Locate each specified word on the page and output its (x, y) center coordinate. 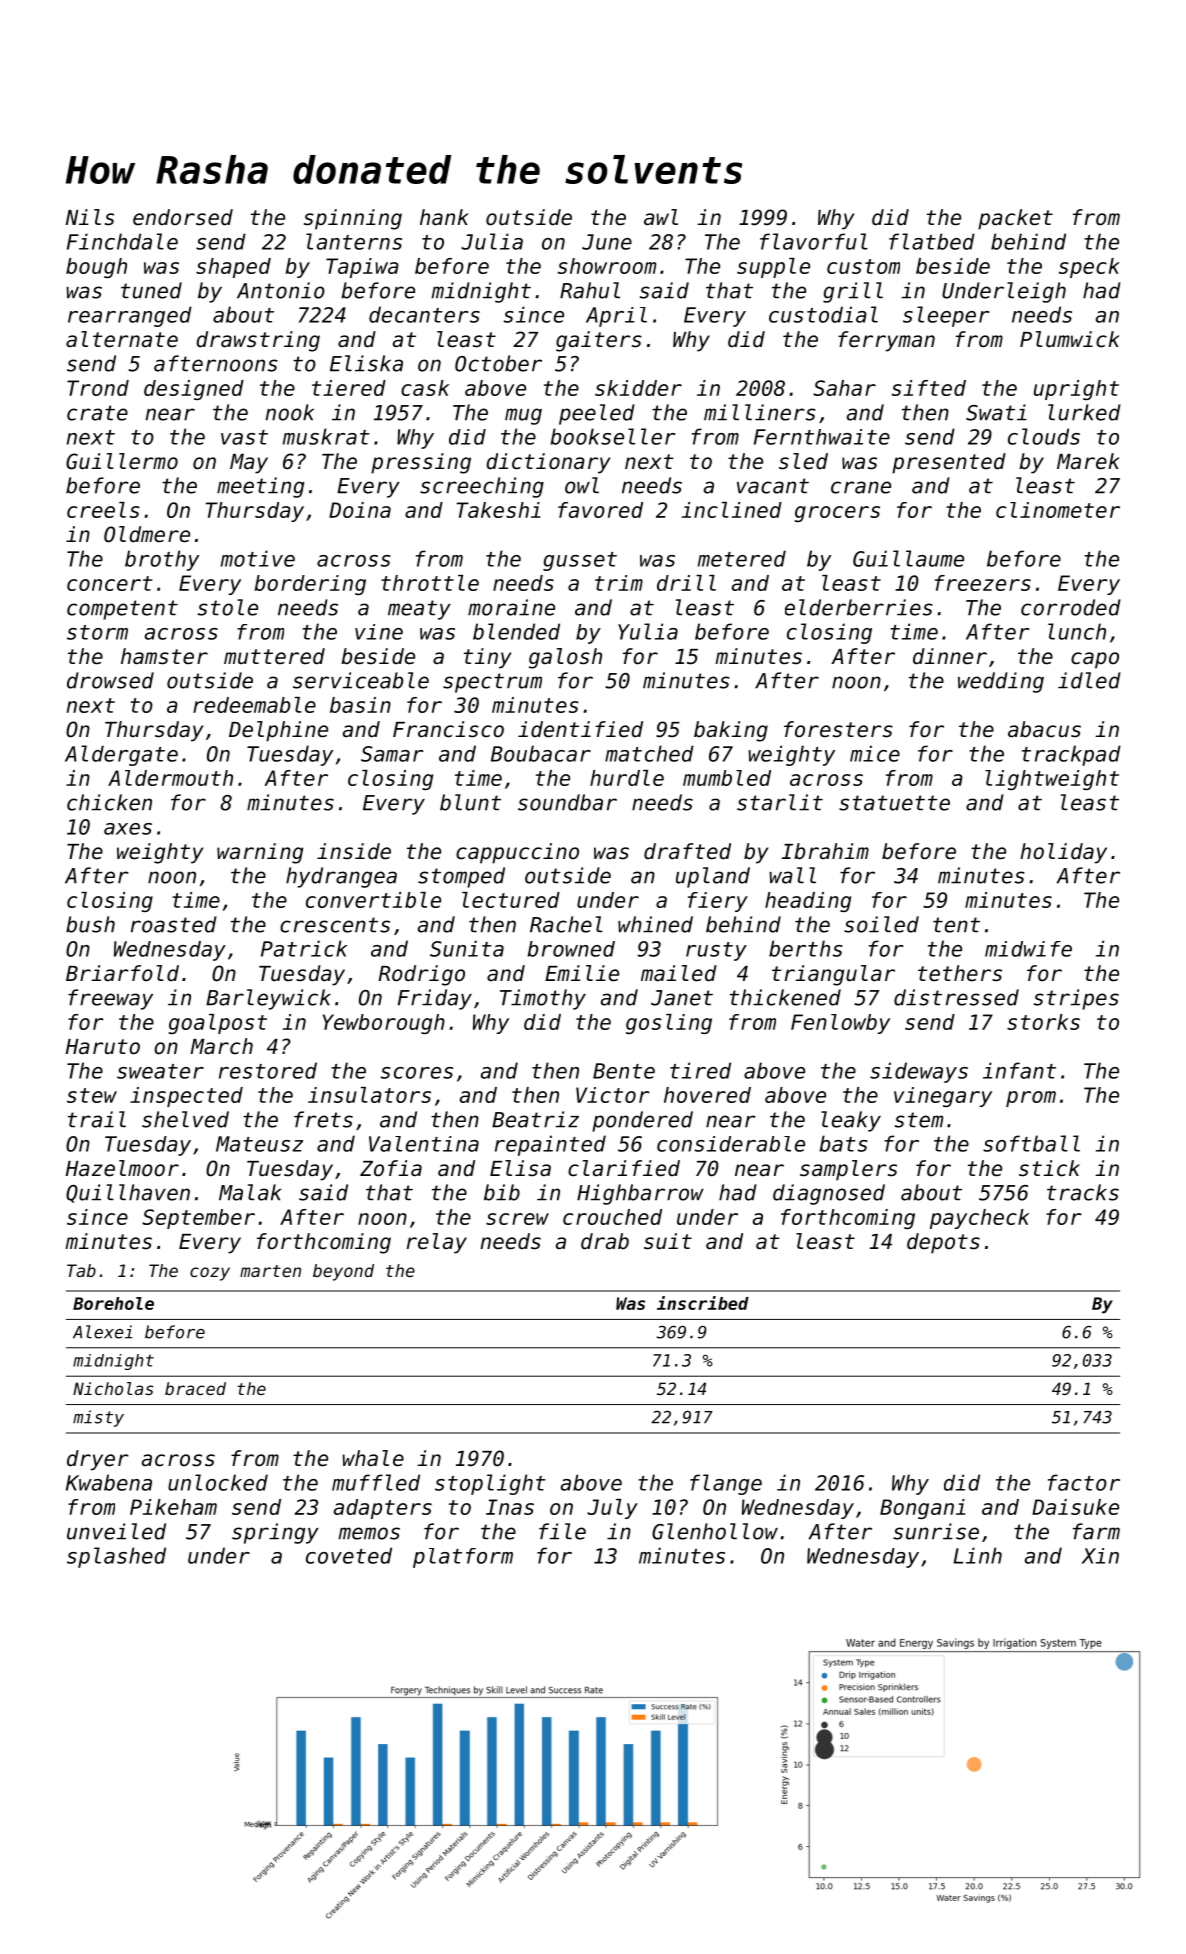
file (562, 1531)
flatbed (932, 241)
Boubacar (541, 753)
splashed (116, 1557)
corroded (1071, 607)
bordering (310, 585)
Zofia (391, 1168)
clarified (624, 1168)
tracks (1083, 1192)
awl (661, 217)
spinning (353, 219)
